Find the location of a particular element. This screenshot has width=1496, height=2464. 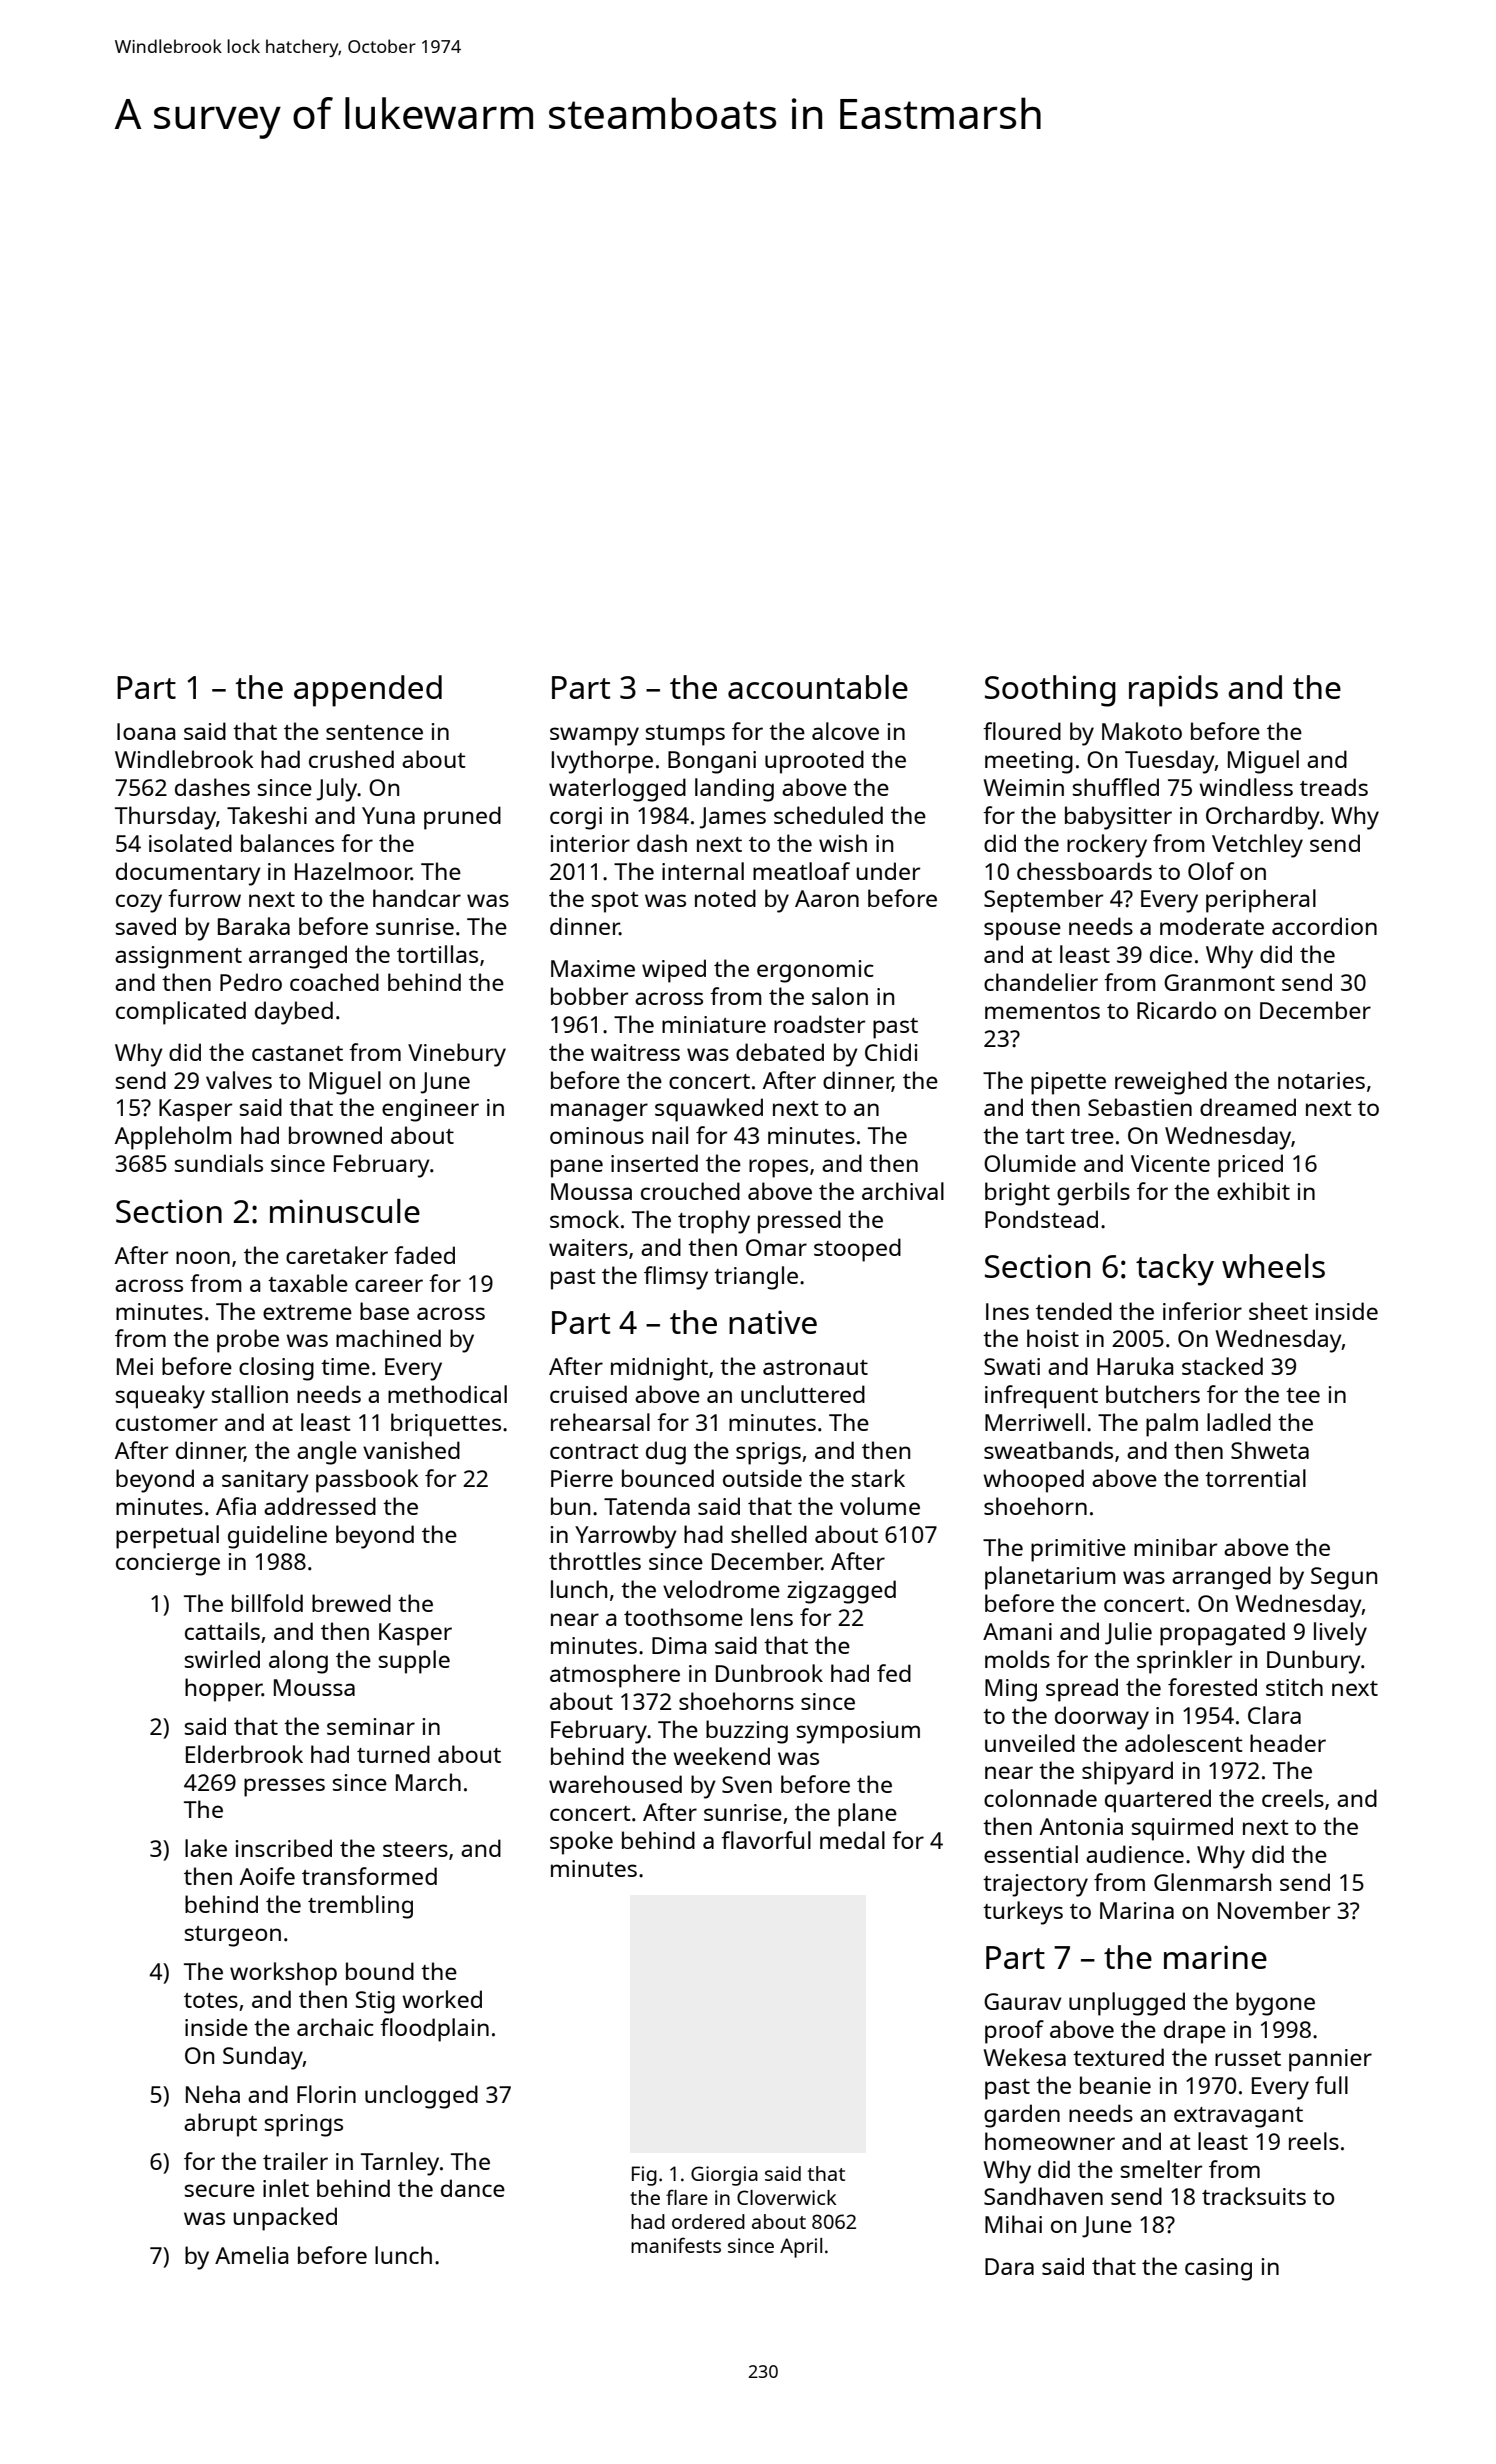

totes is located at coordinates (211, 2000).
